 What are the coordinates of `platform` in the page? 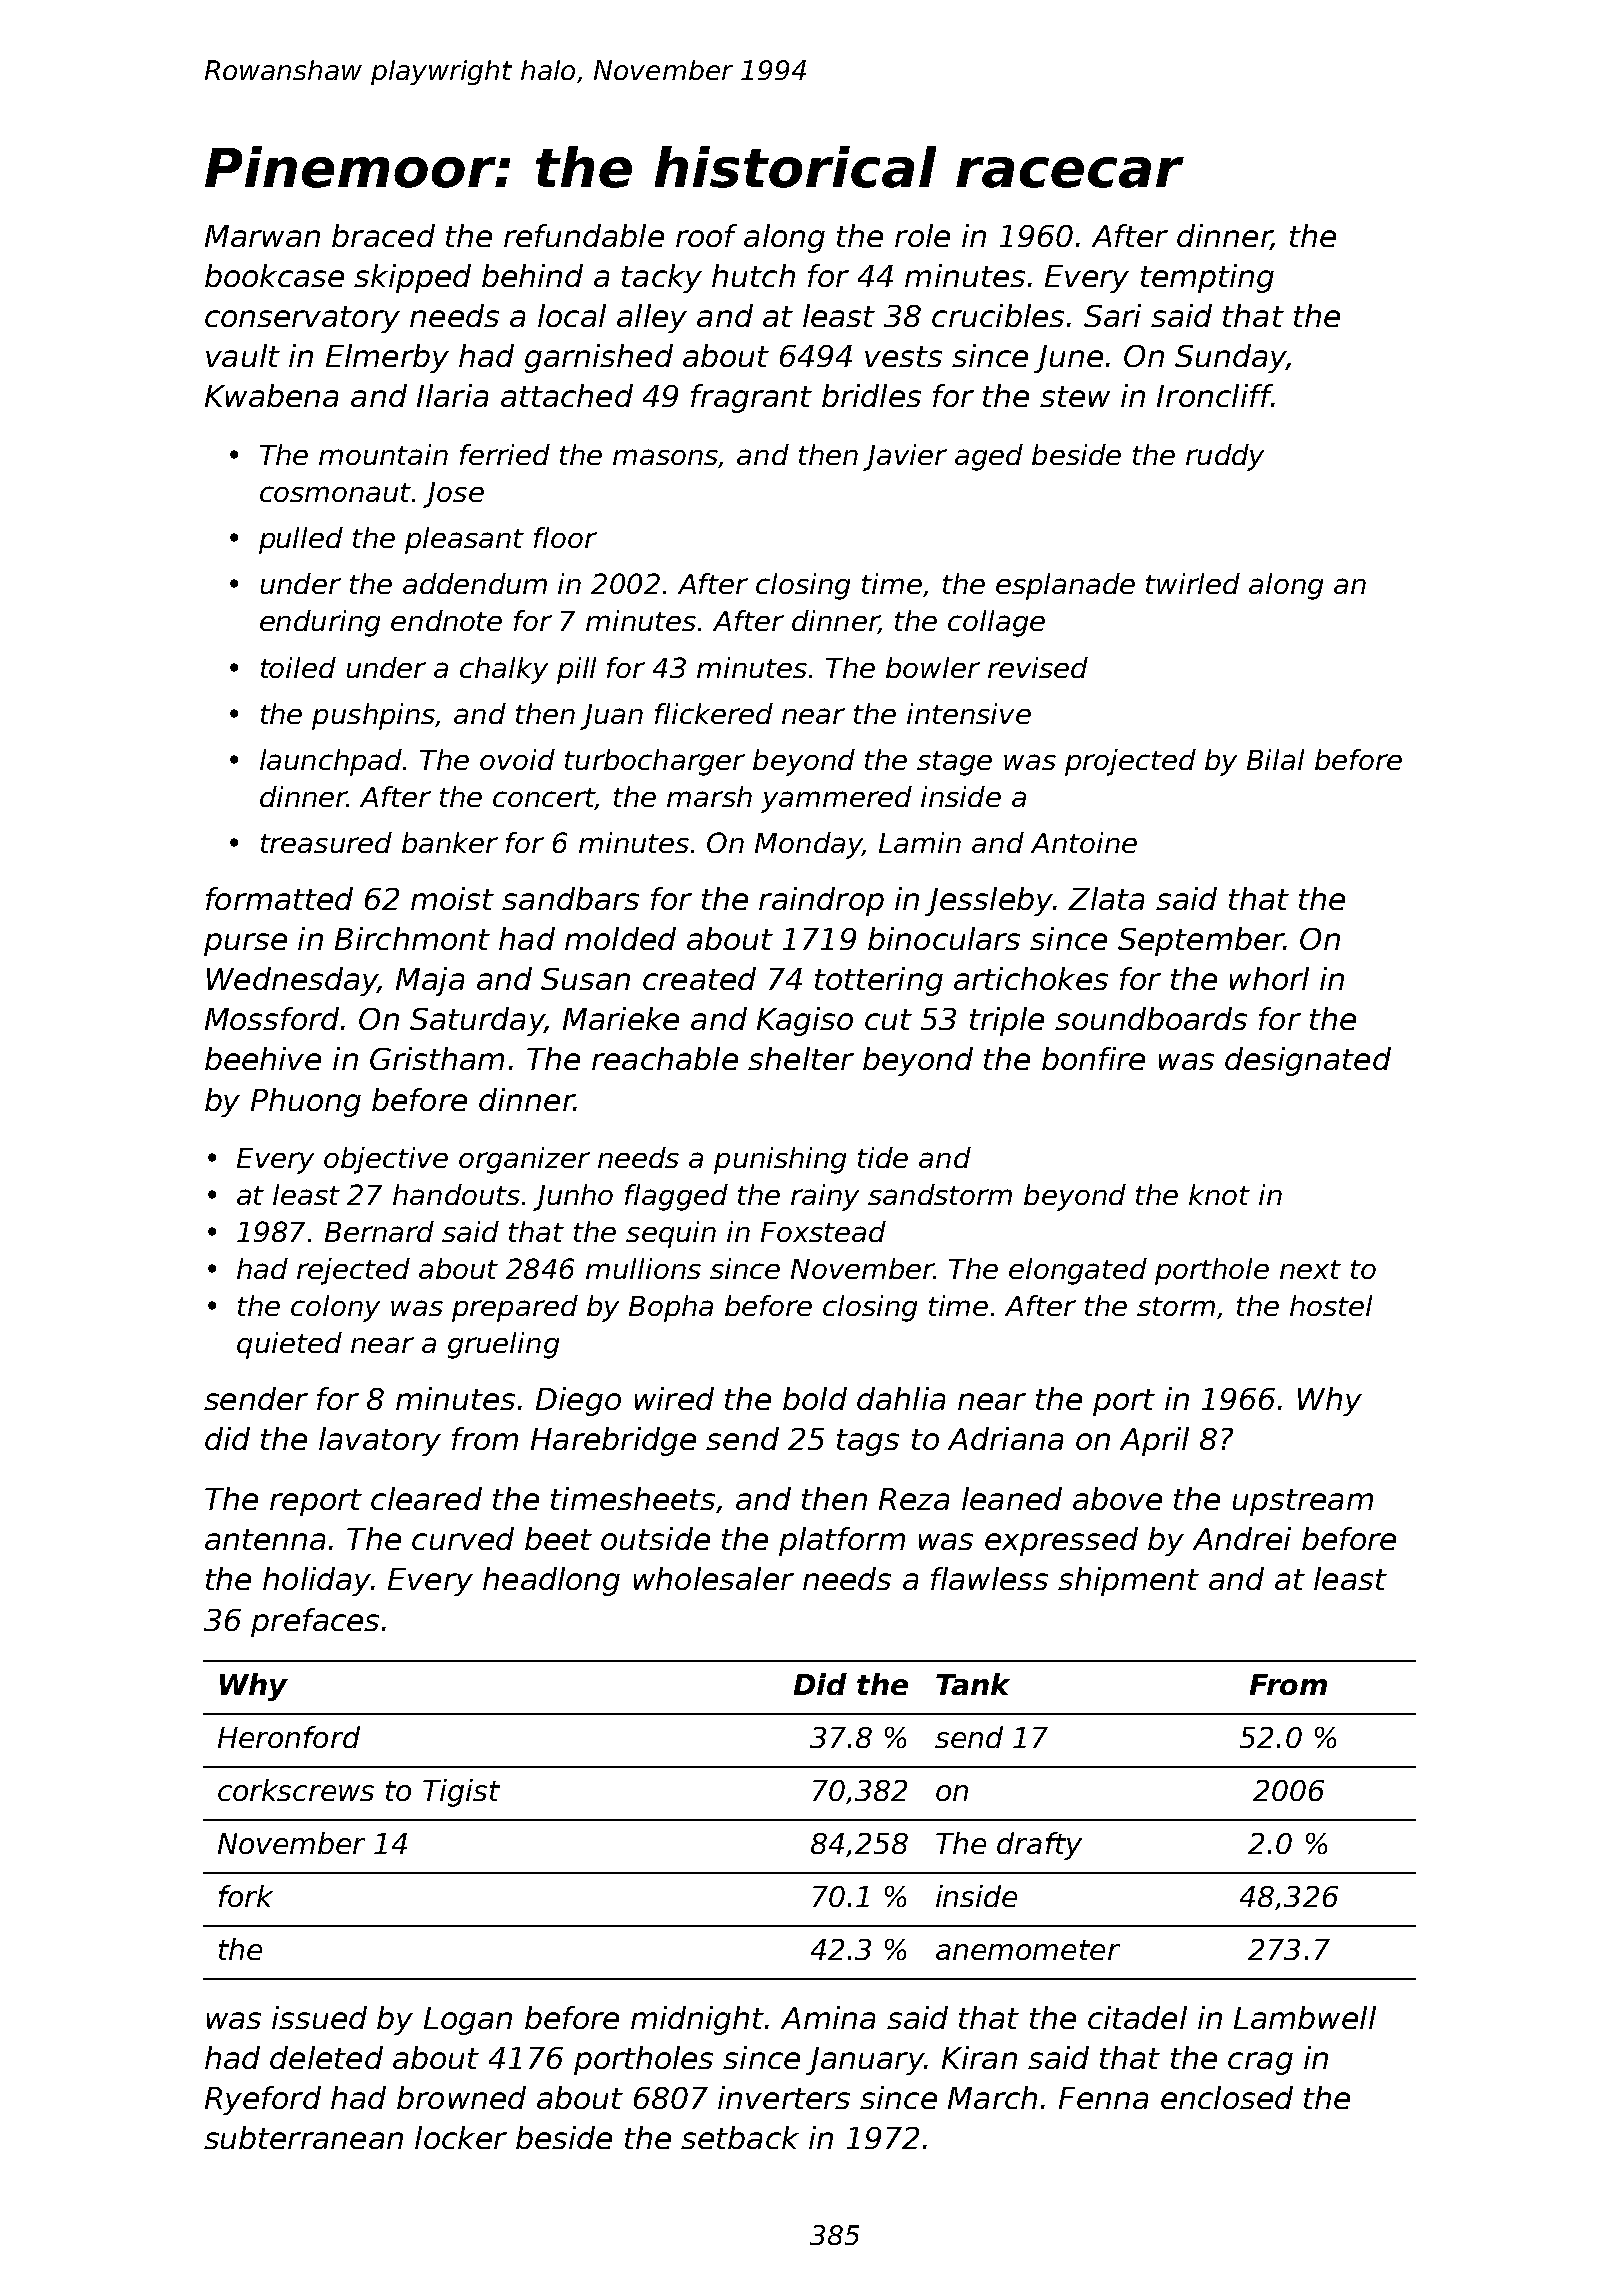 It's located at (842, 1541).
